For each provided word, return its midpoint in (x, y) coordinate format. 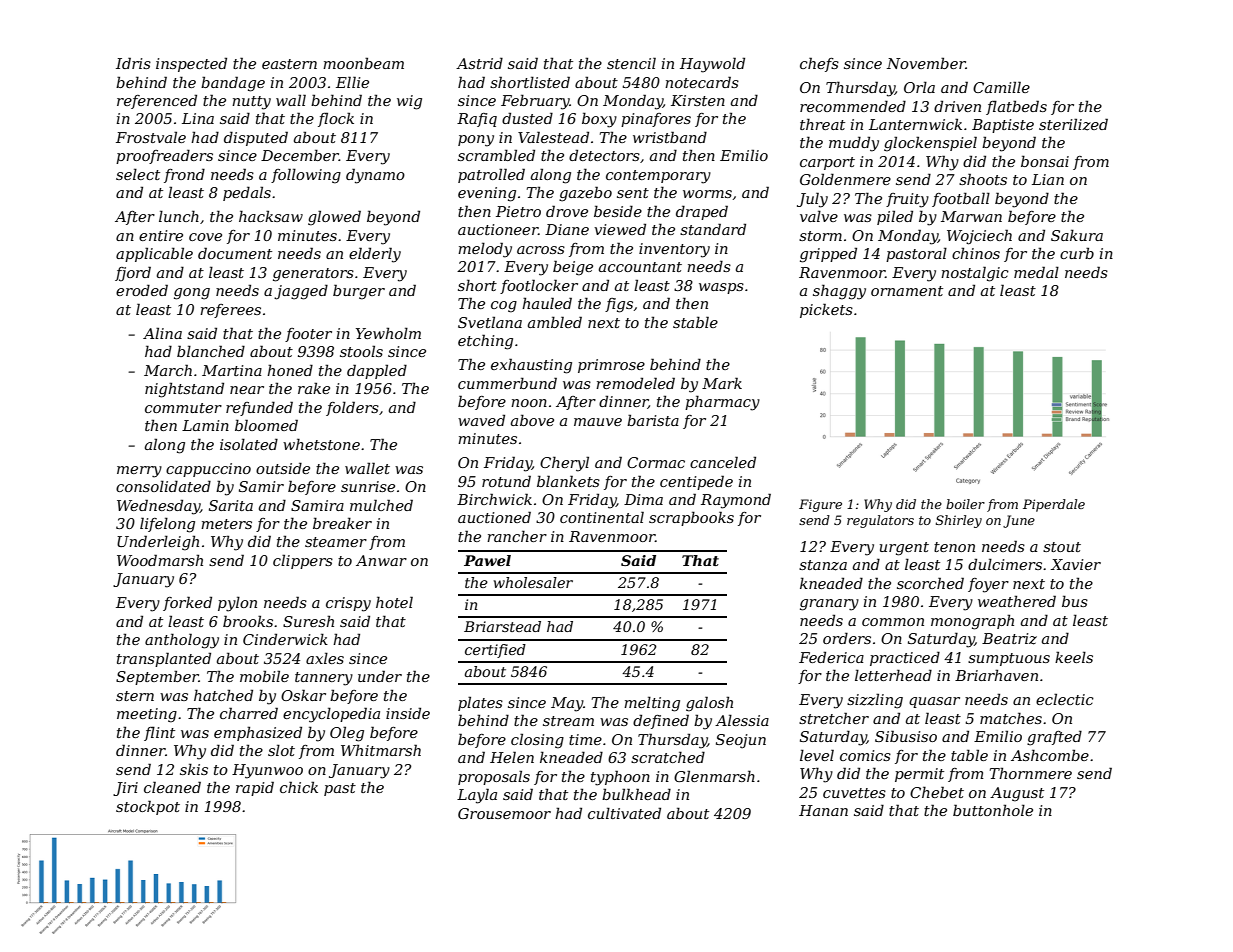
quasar (934, 702)
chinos (976, 253)
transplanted (164, 659)
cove (205, 237)
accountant (640, 267)
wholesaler (533, 582)
